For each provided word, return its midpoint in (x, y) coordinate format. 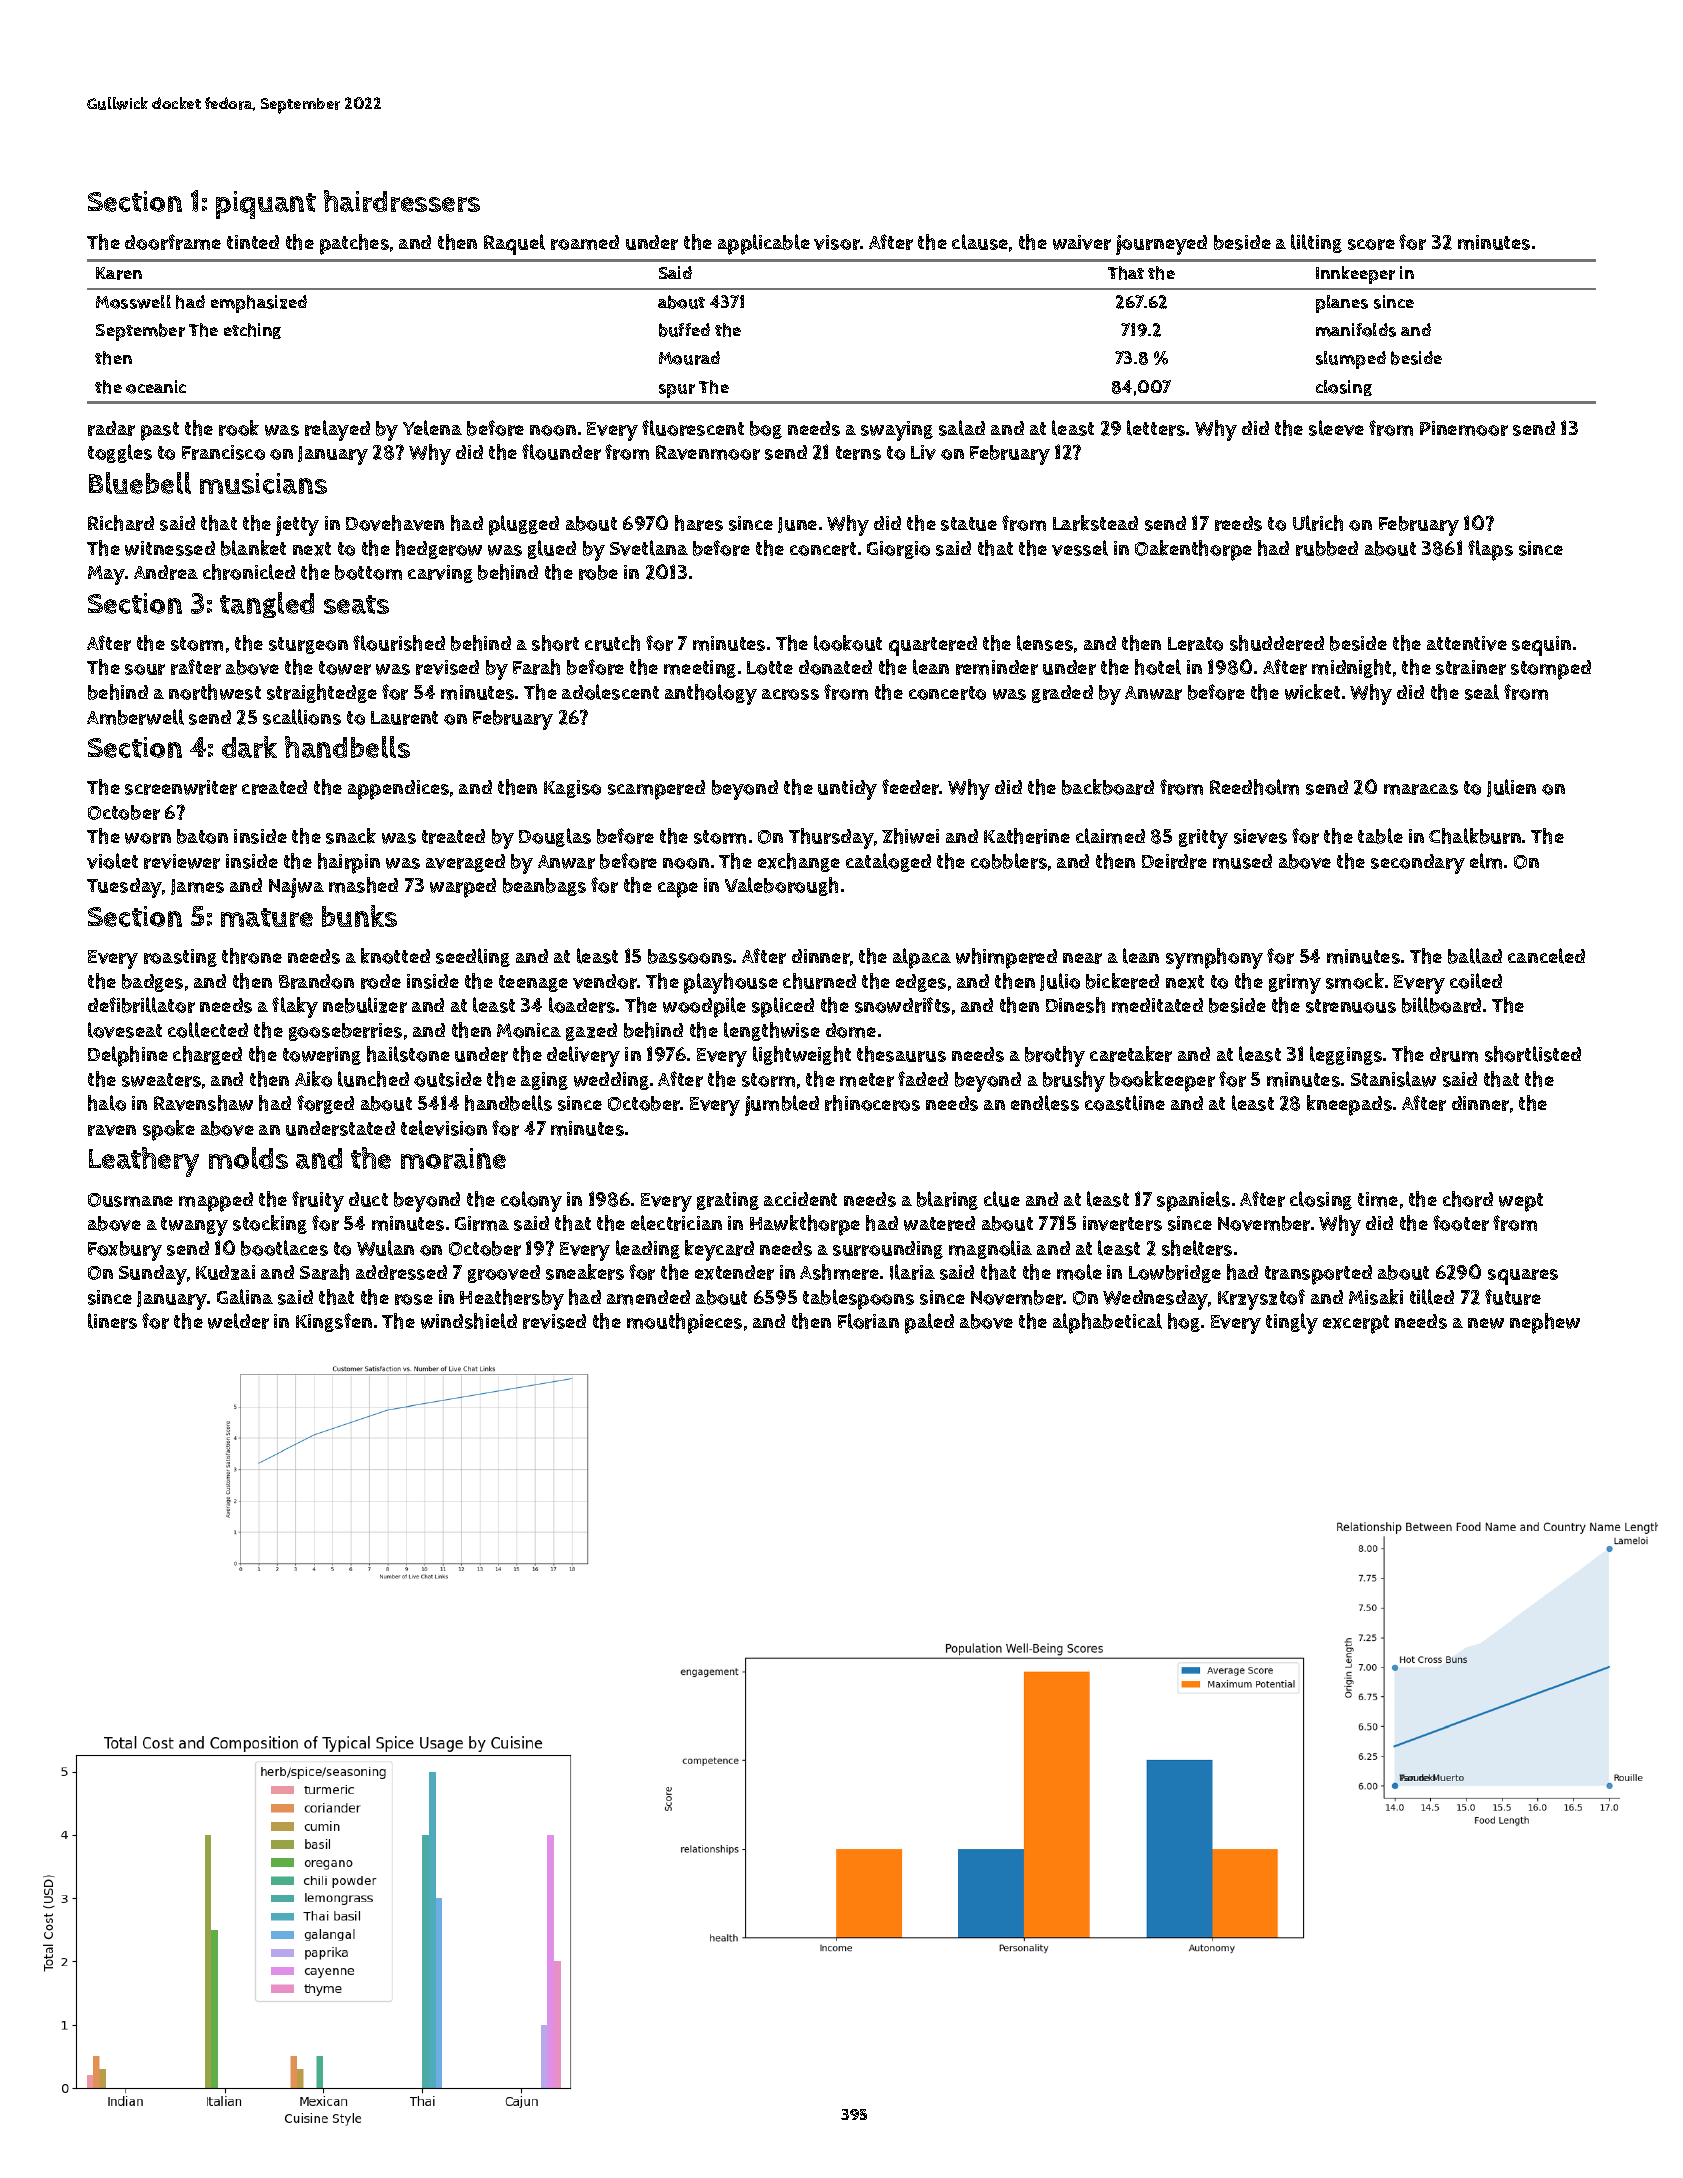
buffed (684, 330)
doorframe (173, 242)
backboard (1108, 787)
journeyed (1161, 245)
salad (962, 428)
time (1378, 1199)
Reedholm (1254, 787)
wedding (611, 1081)
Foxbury (125, 1251)
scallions (302, 717)
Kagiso (572, 789)
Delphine (128, 1056)
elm (1486, 861)
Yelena (432, 428)
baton (202, 836)
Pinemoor (1464, 428)
